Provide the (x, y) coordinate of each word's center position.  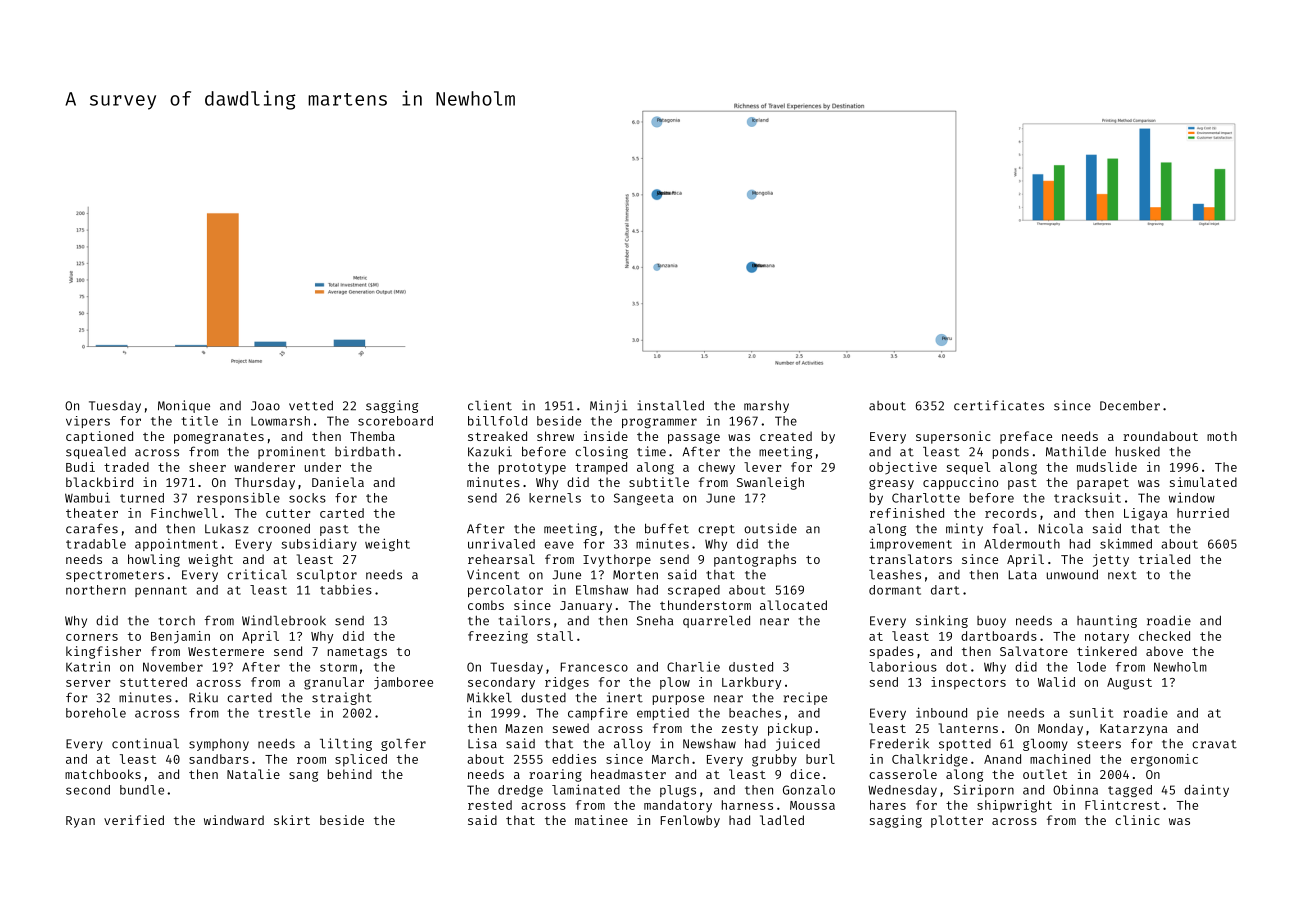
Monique (184, 406)
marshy (766, 407)
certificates (999, 405)
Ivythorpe (617, 560)
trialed (1164, 559)
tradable (96, 544)
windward (234, 820)
